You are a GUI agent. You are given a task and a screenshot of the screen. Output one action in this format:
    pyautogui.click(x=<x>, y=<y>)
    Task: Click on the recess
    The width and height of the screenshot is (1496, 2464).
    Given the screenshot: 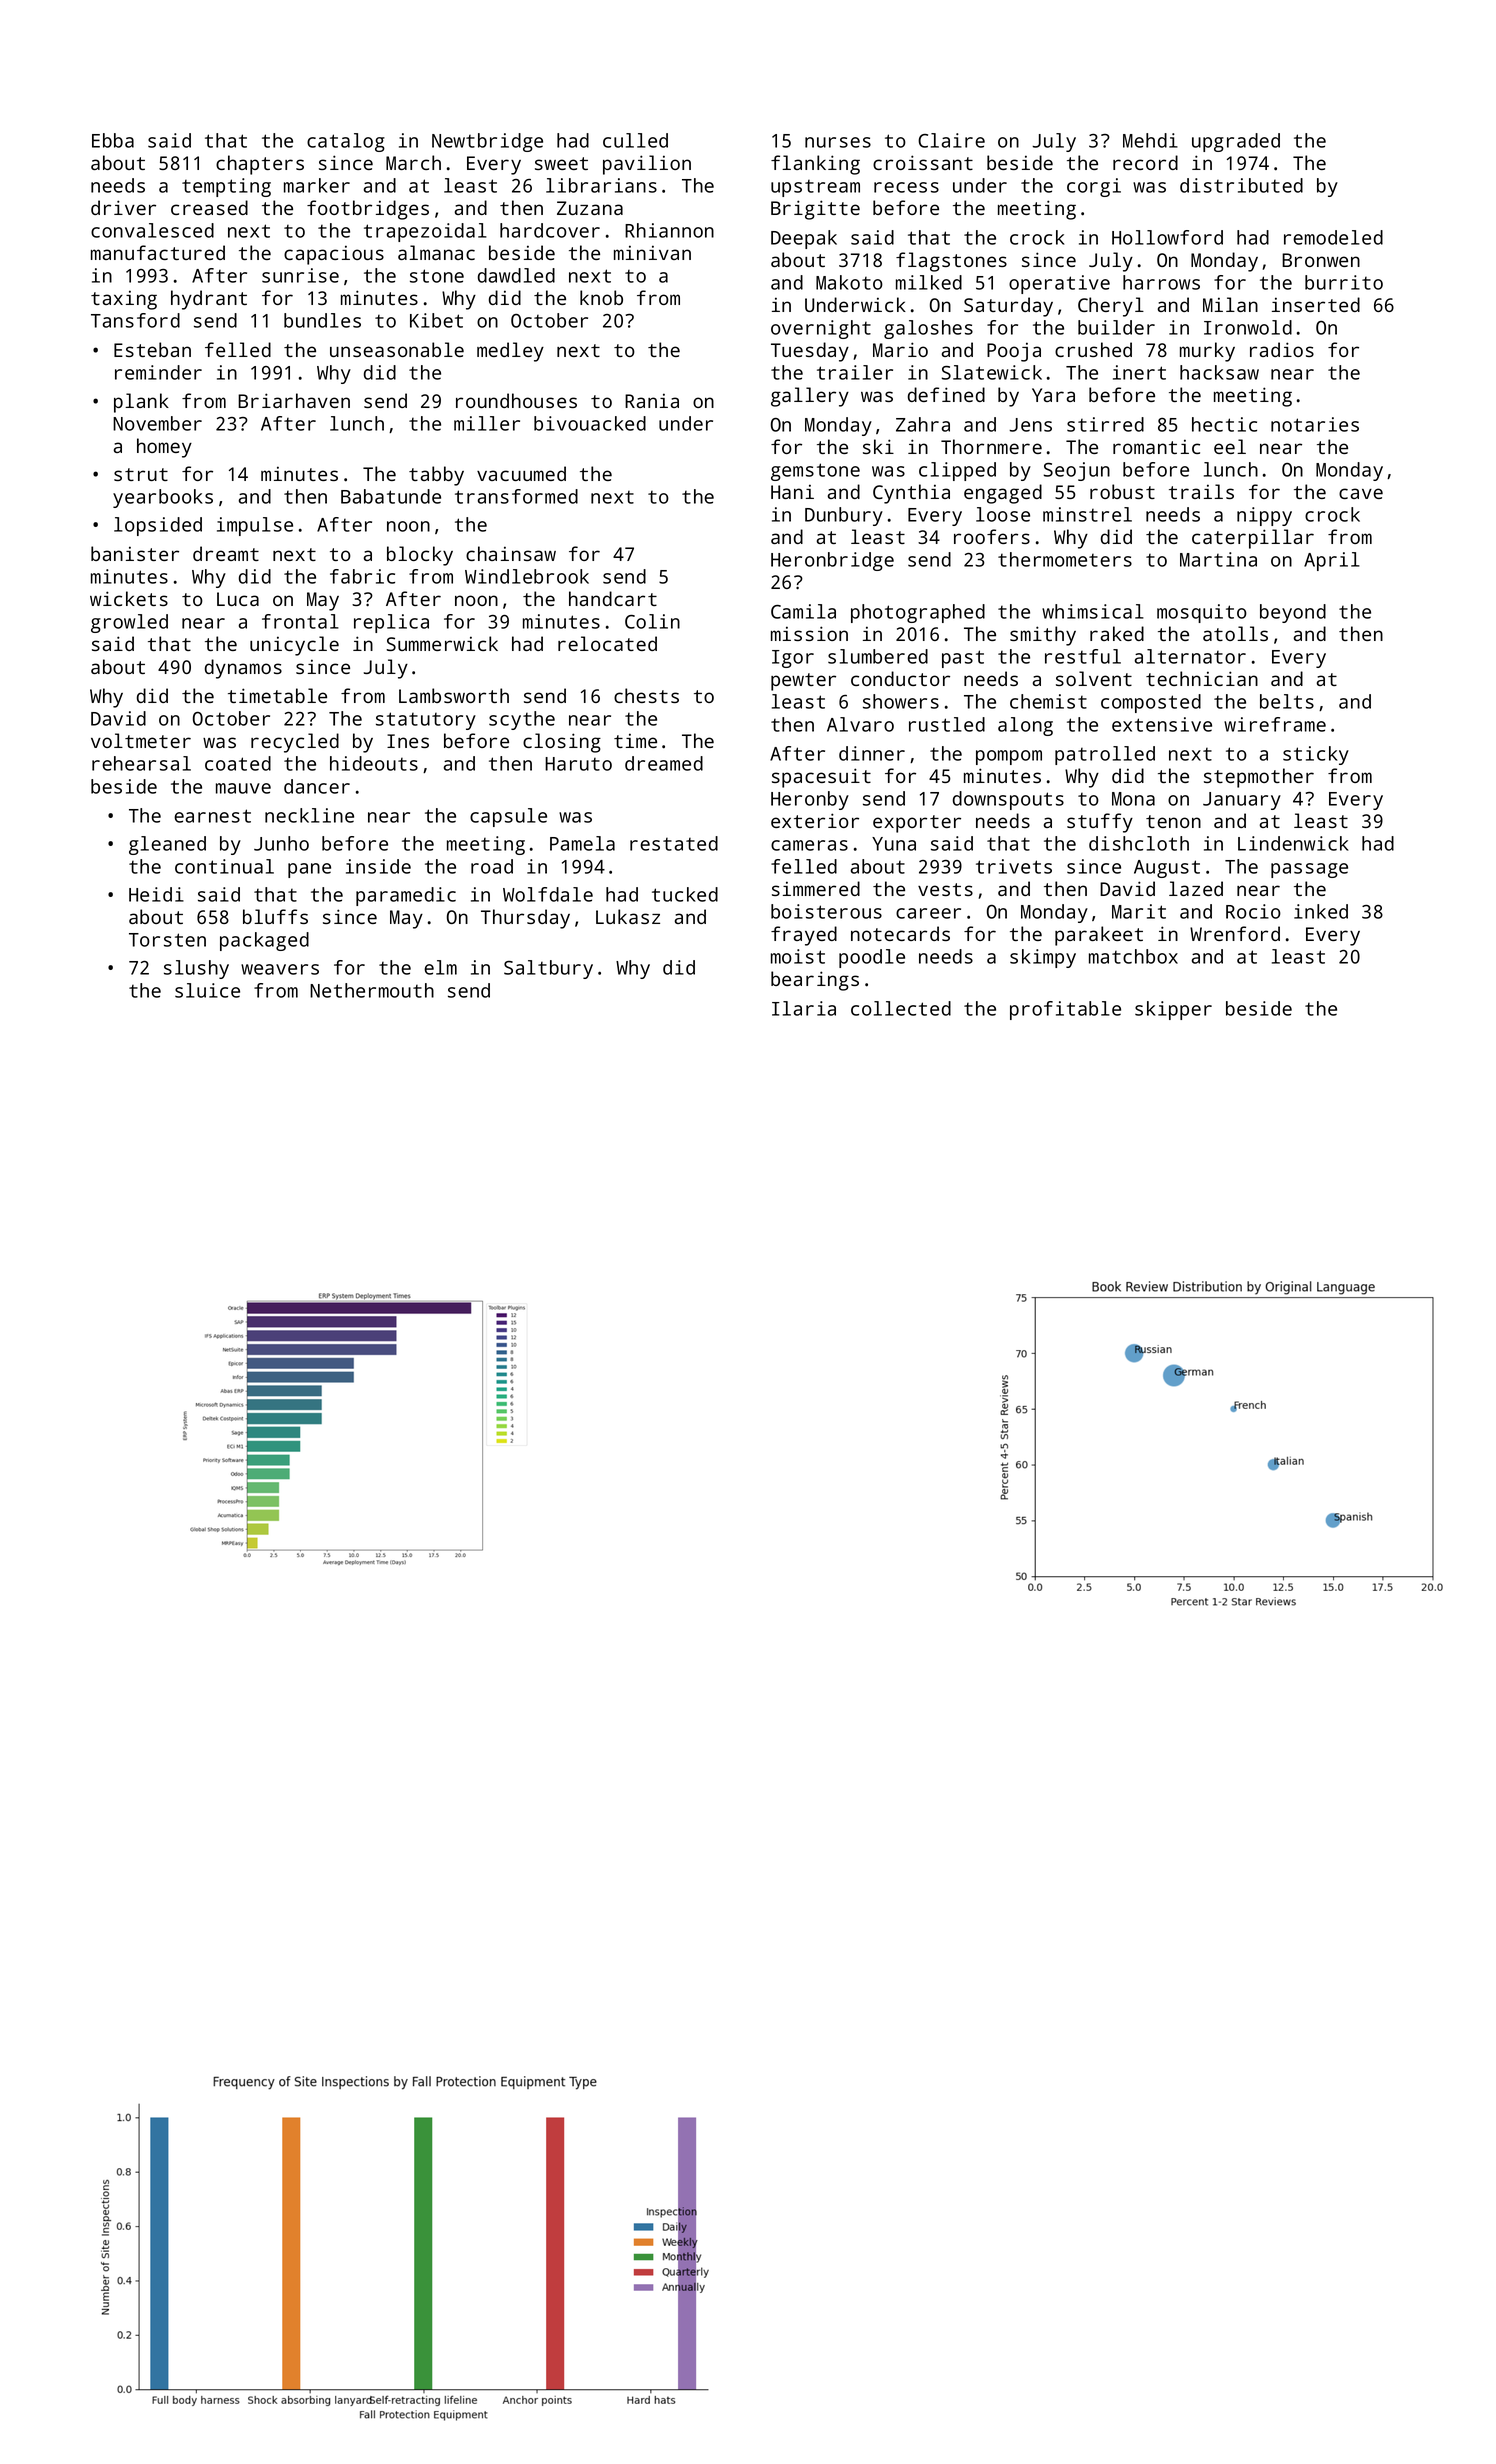 What is the action you would take?
    pyautogui.click(x=906, y=187)
